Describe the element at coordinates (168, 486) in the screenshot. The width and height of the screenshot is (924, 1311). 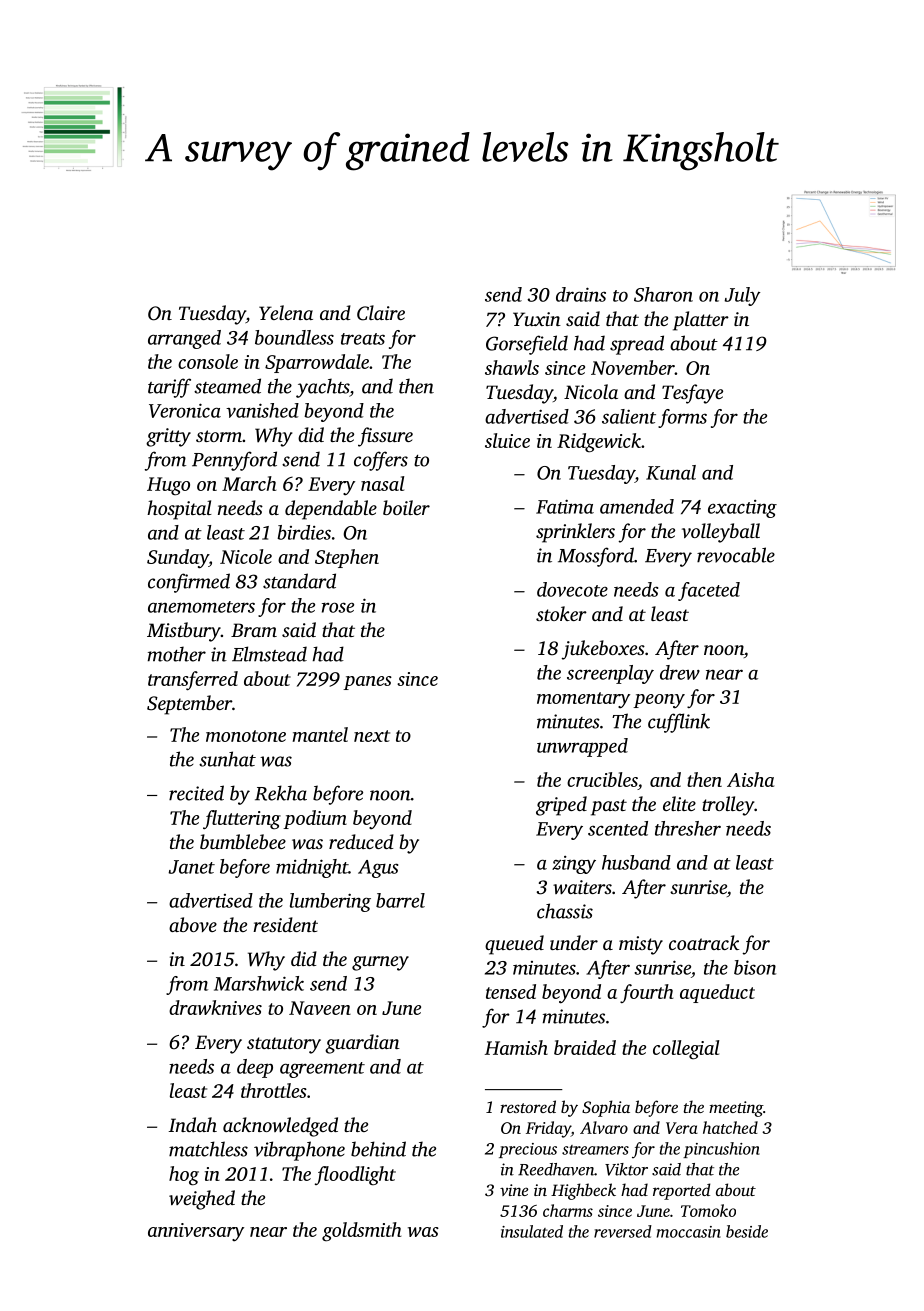
I see `Hugo` at that location.
